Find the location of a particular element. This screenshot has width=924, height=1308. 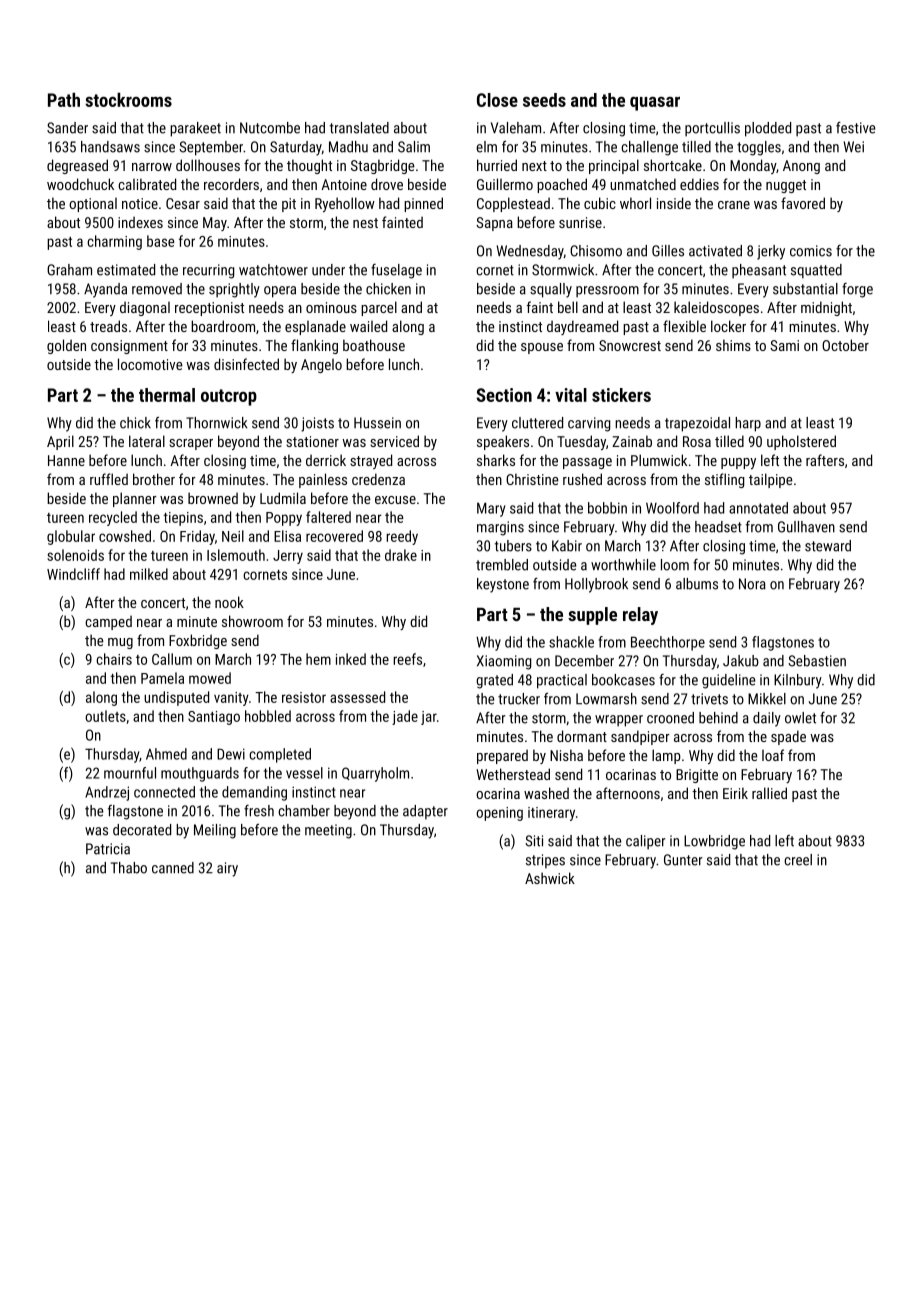

Thabo is located at coordinates (129, 868).
